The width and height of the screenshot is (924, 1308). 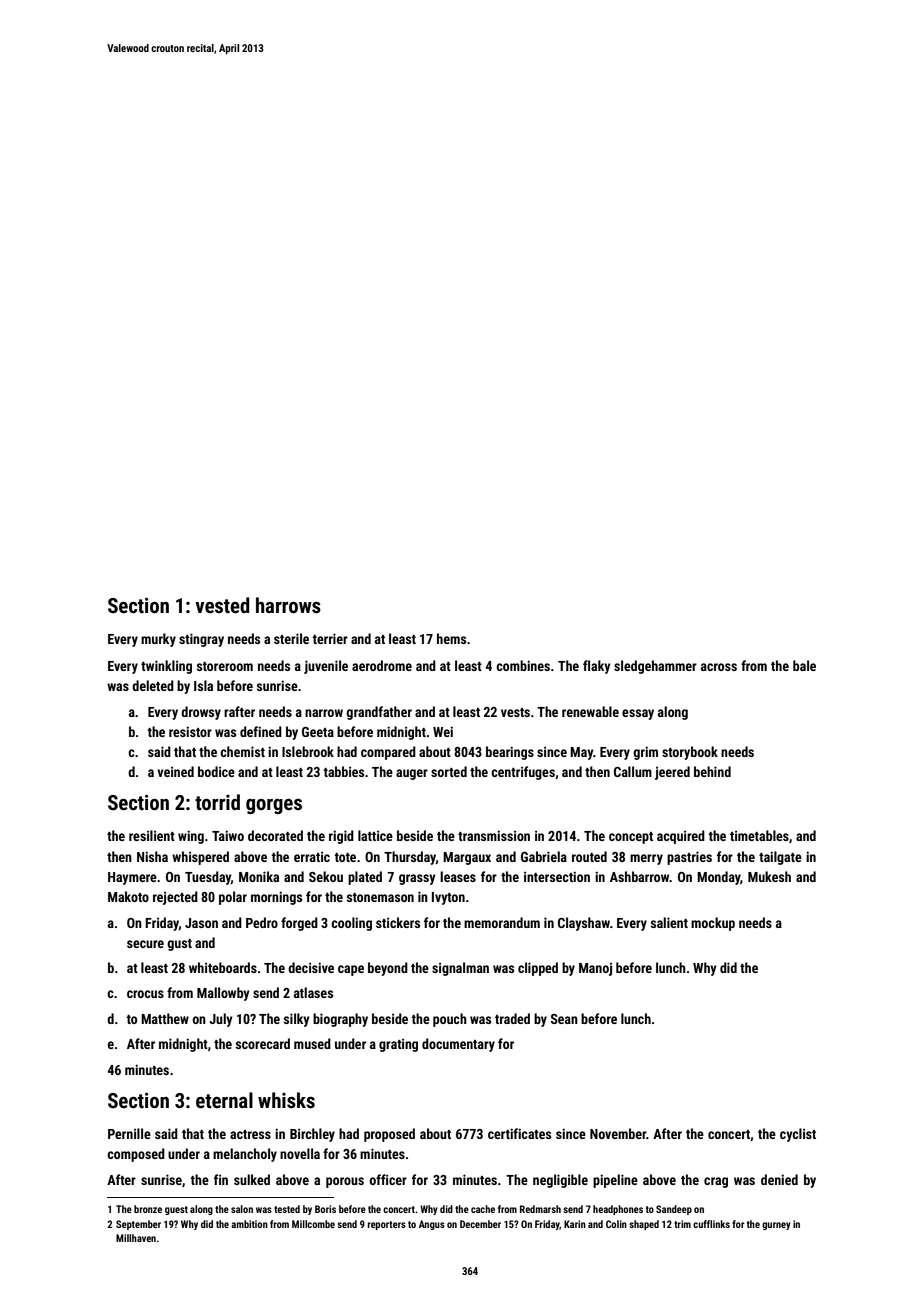 What do you see at coordinates (388, 753) in the screenshot?
I see `compared` at bounding box center [388, 753].
